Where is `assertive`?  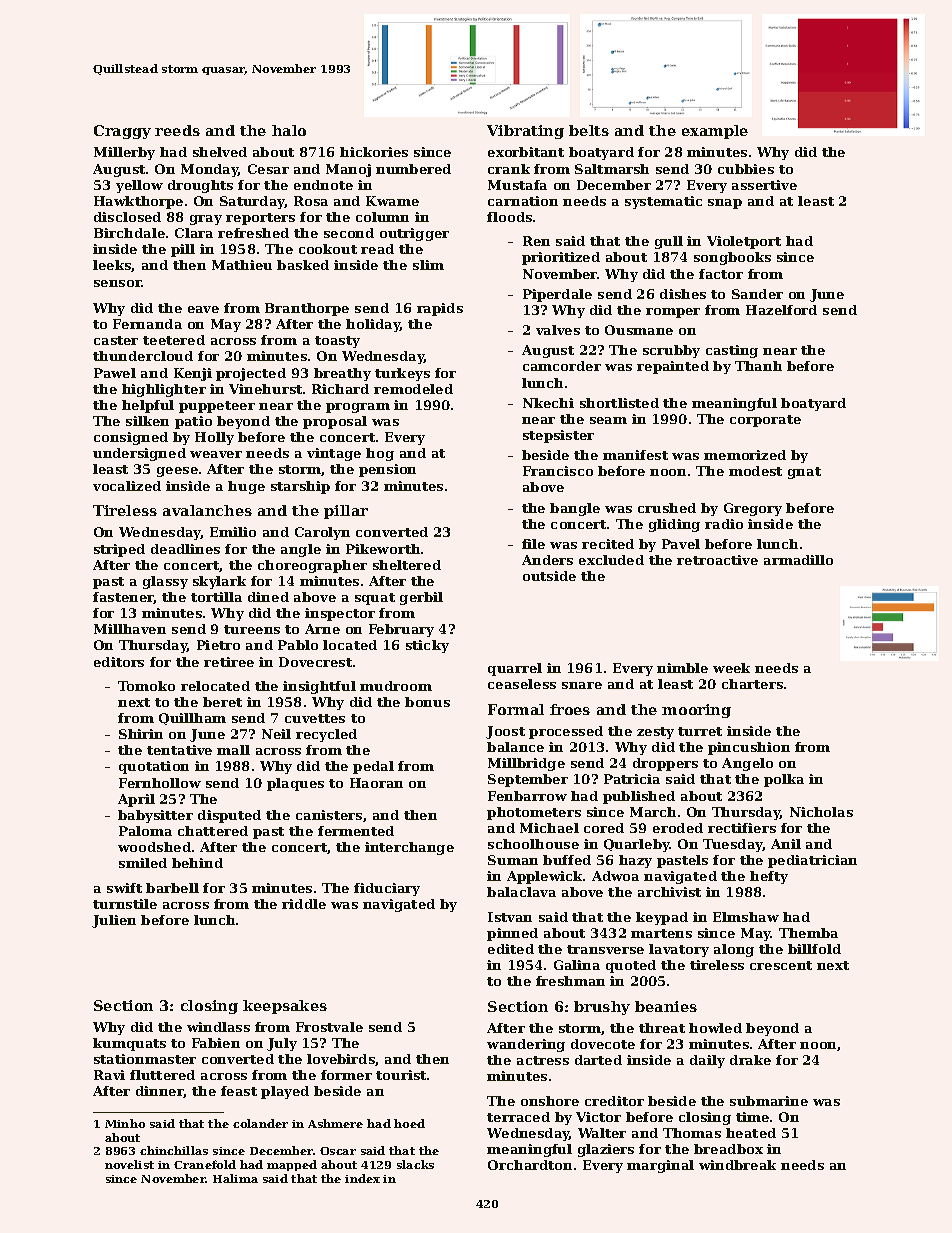
assertive is located at coordinates (764, 185).
